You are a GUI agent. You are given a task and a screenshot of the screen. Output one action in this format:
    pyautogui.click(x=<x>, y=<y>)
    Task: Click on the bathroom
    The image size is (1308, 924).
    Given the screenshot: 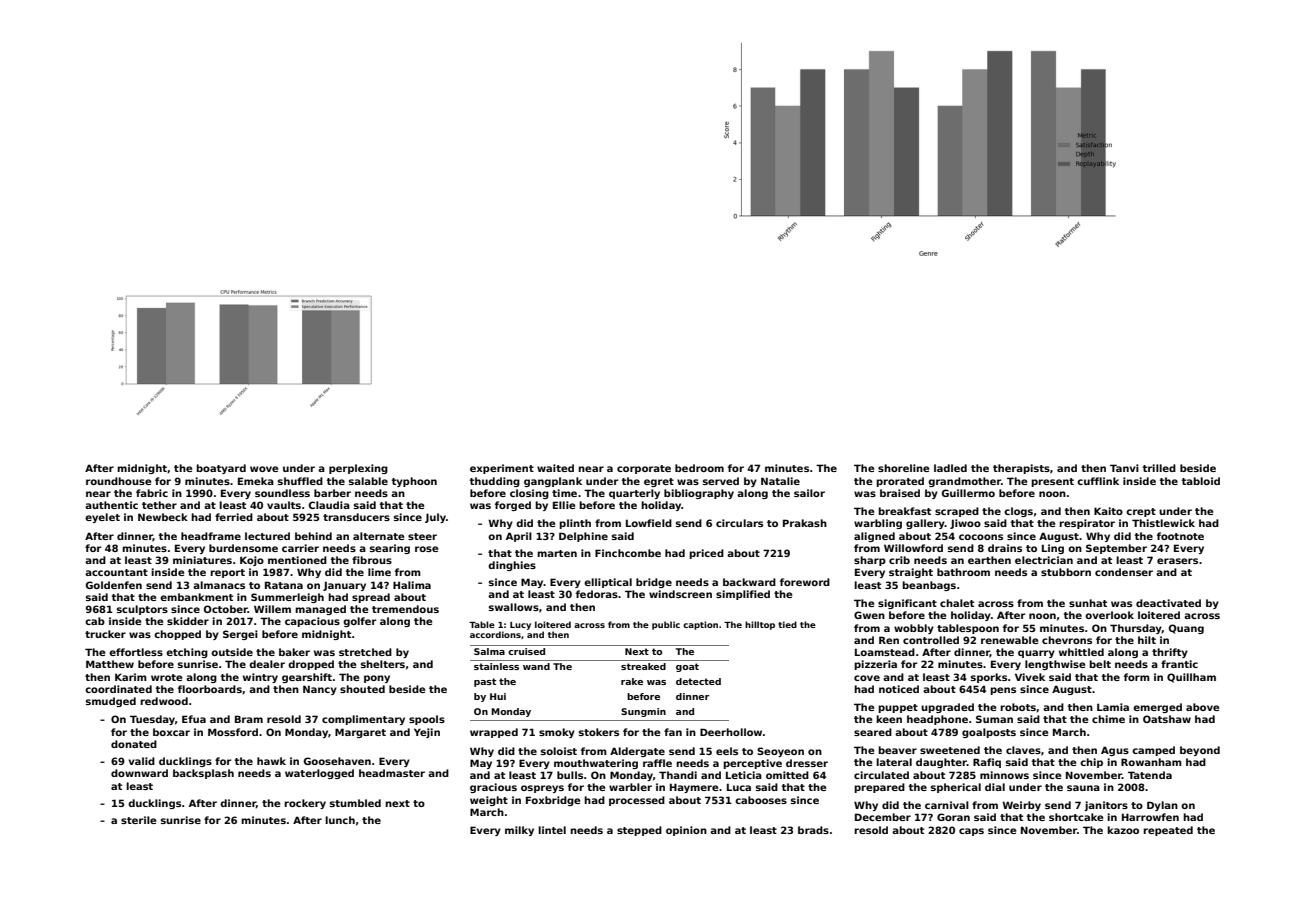 What is the action you would take?
    pyautogui.click(x=963, y=572)
